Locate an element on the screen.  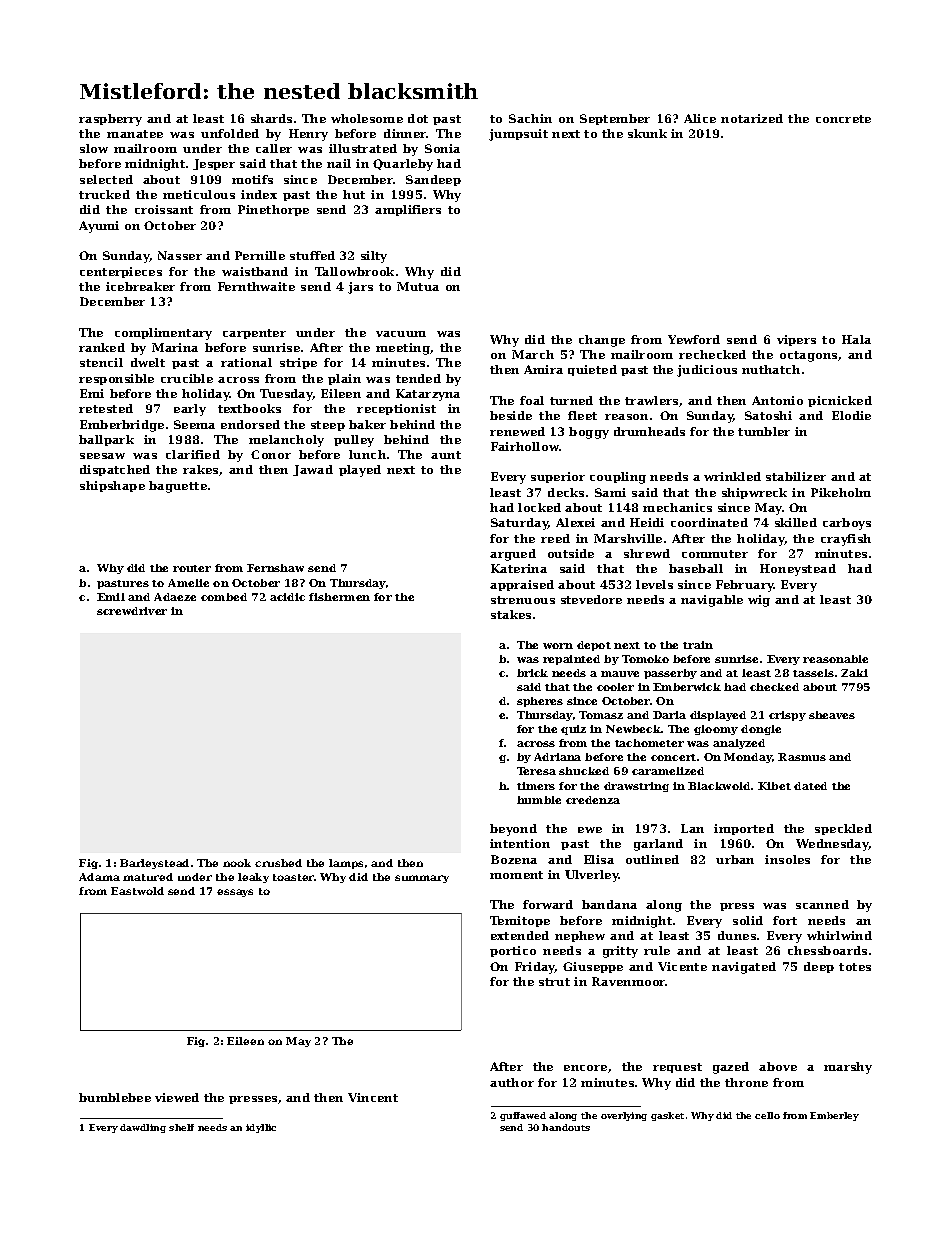
Kibet is located at coordinates (774, 786).
